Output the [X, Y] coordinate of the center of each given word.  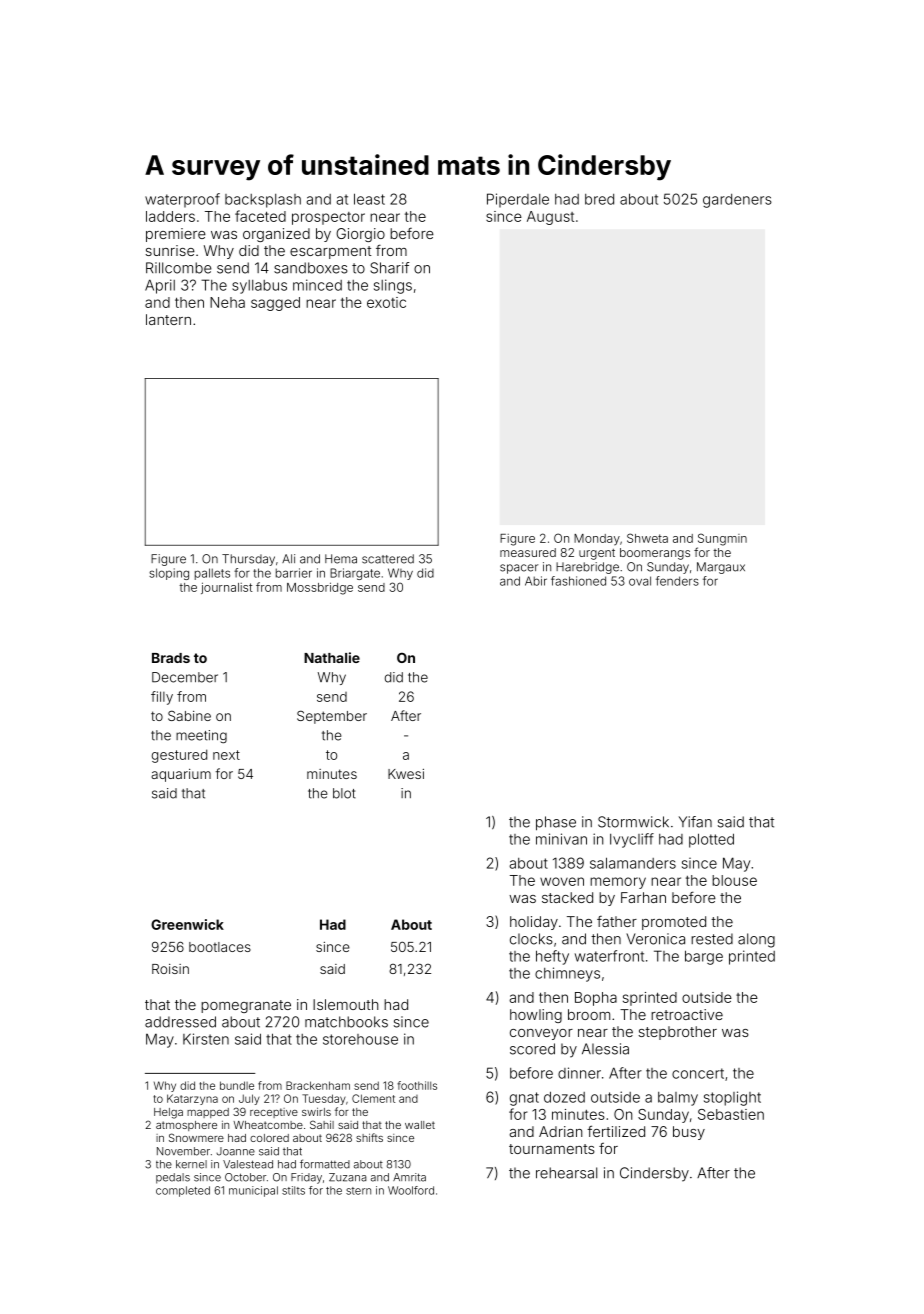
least [369, 199]
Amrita [409, 1177]
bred [599, 199]
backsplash [263, 201]
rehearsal [566, 1173]
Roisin [170, 969]
